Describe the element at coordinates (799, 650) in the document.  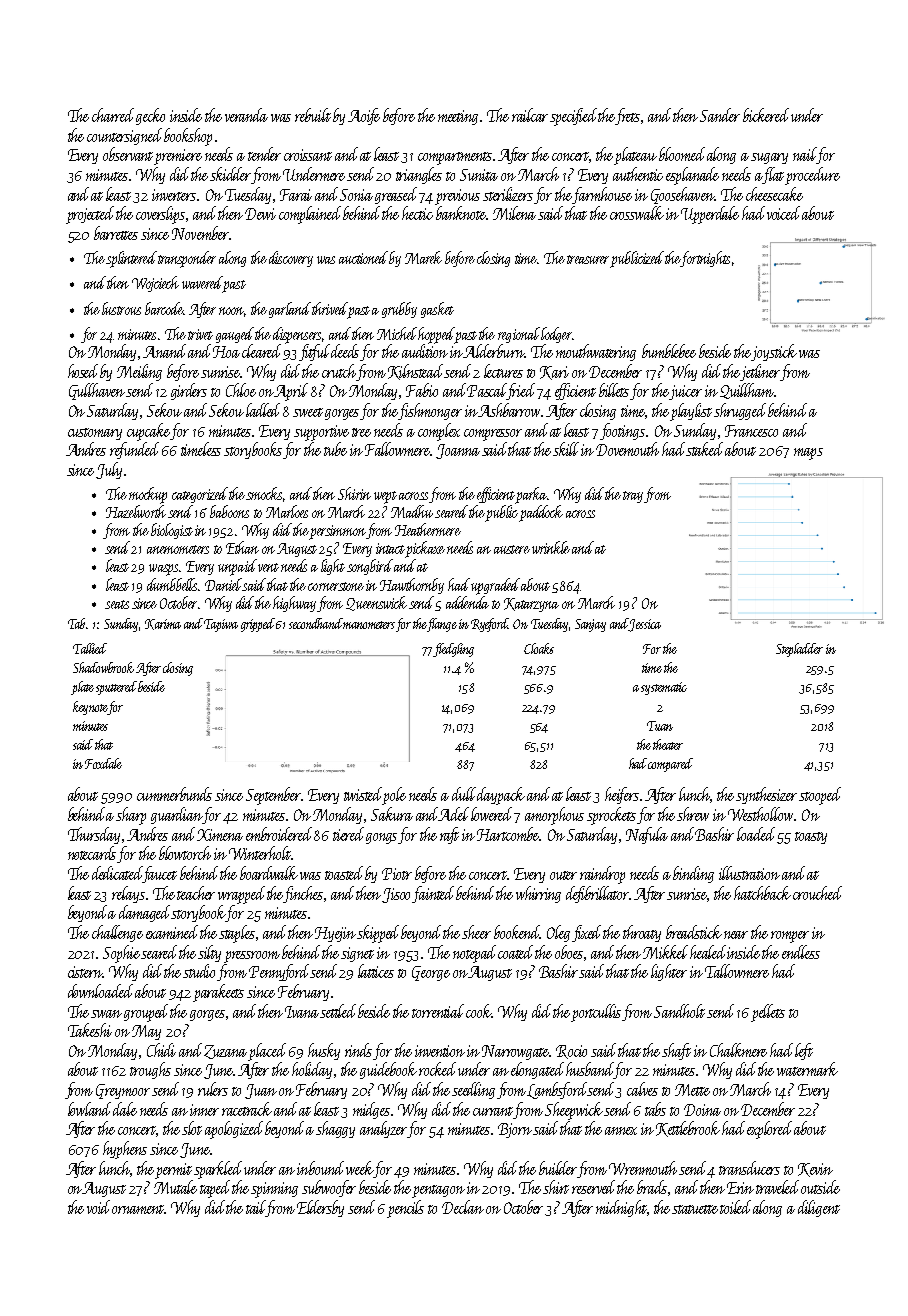
I see `Stepladder` at that location.
